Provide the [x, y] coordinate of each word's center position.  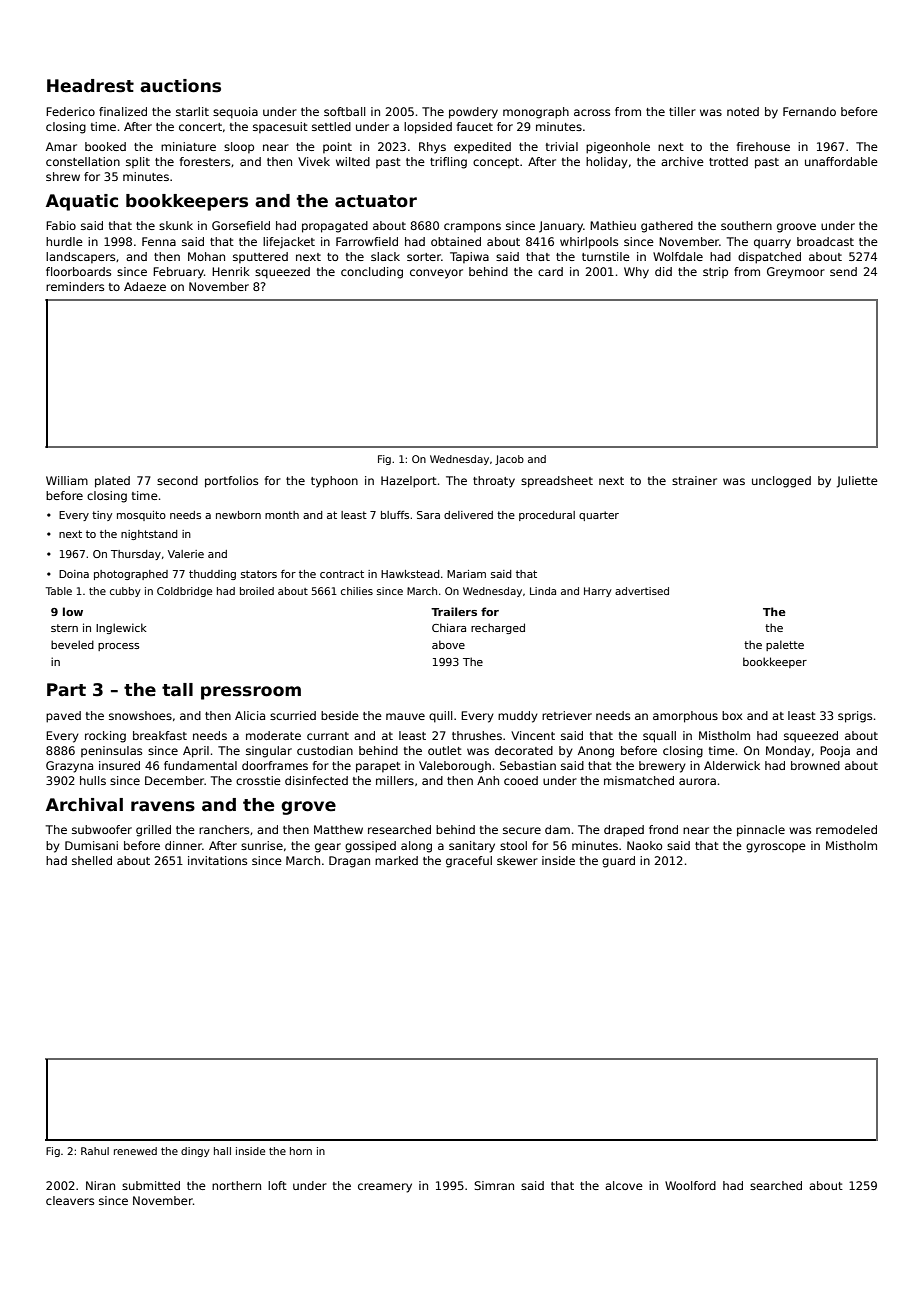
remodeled [846, 829]
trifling [448, 163]
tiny [102, 516]
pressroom [251, 693]
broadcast [825, 241]
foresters [205, 161]
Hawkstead [410, 574]
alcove [624, 1185]
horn [301, 1151]
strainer [694, 480]
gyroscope [776, 848]
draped [624, 831]
